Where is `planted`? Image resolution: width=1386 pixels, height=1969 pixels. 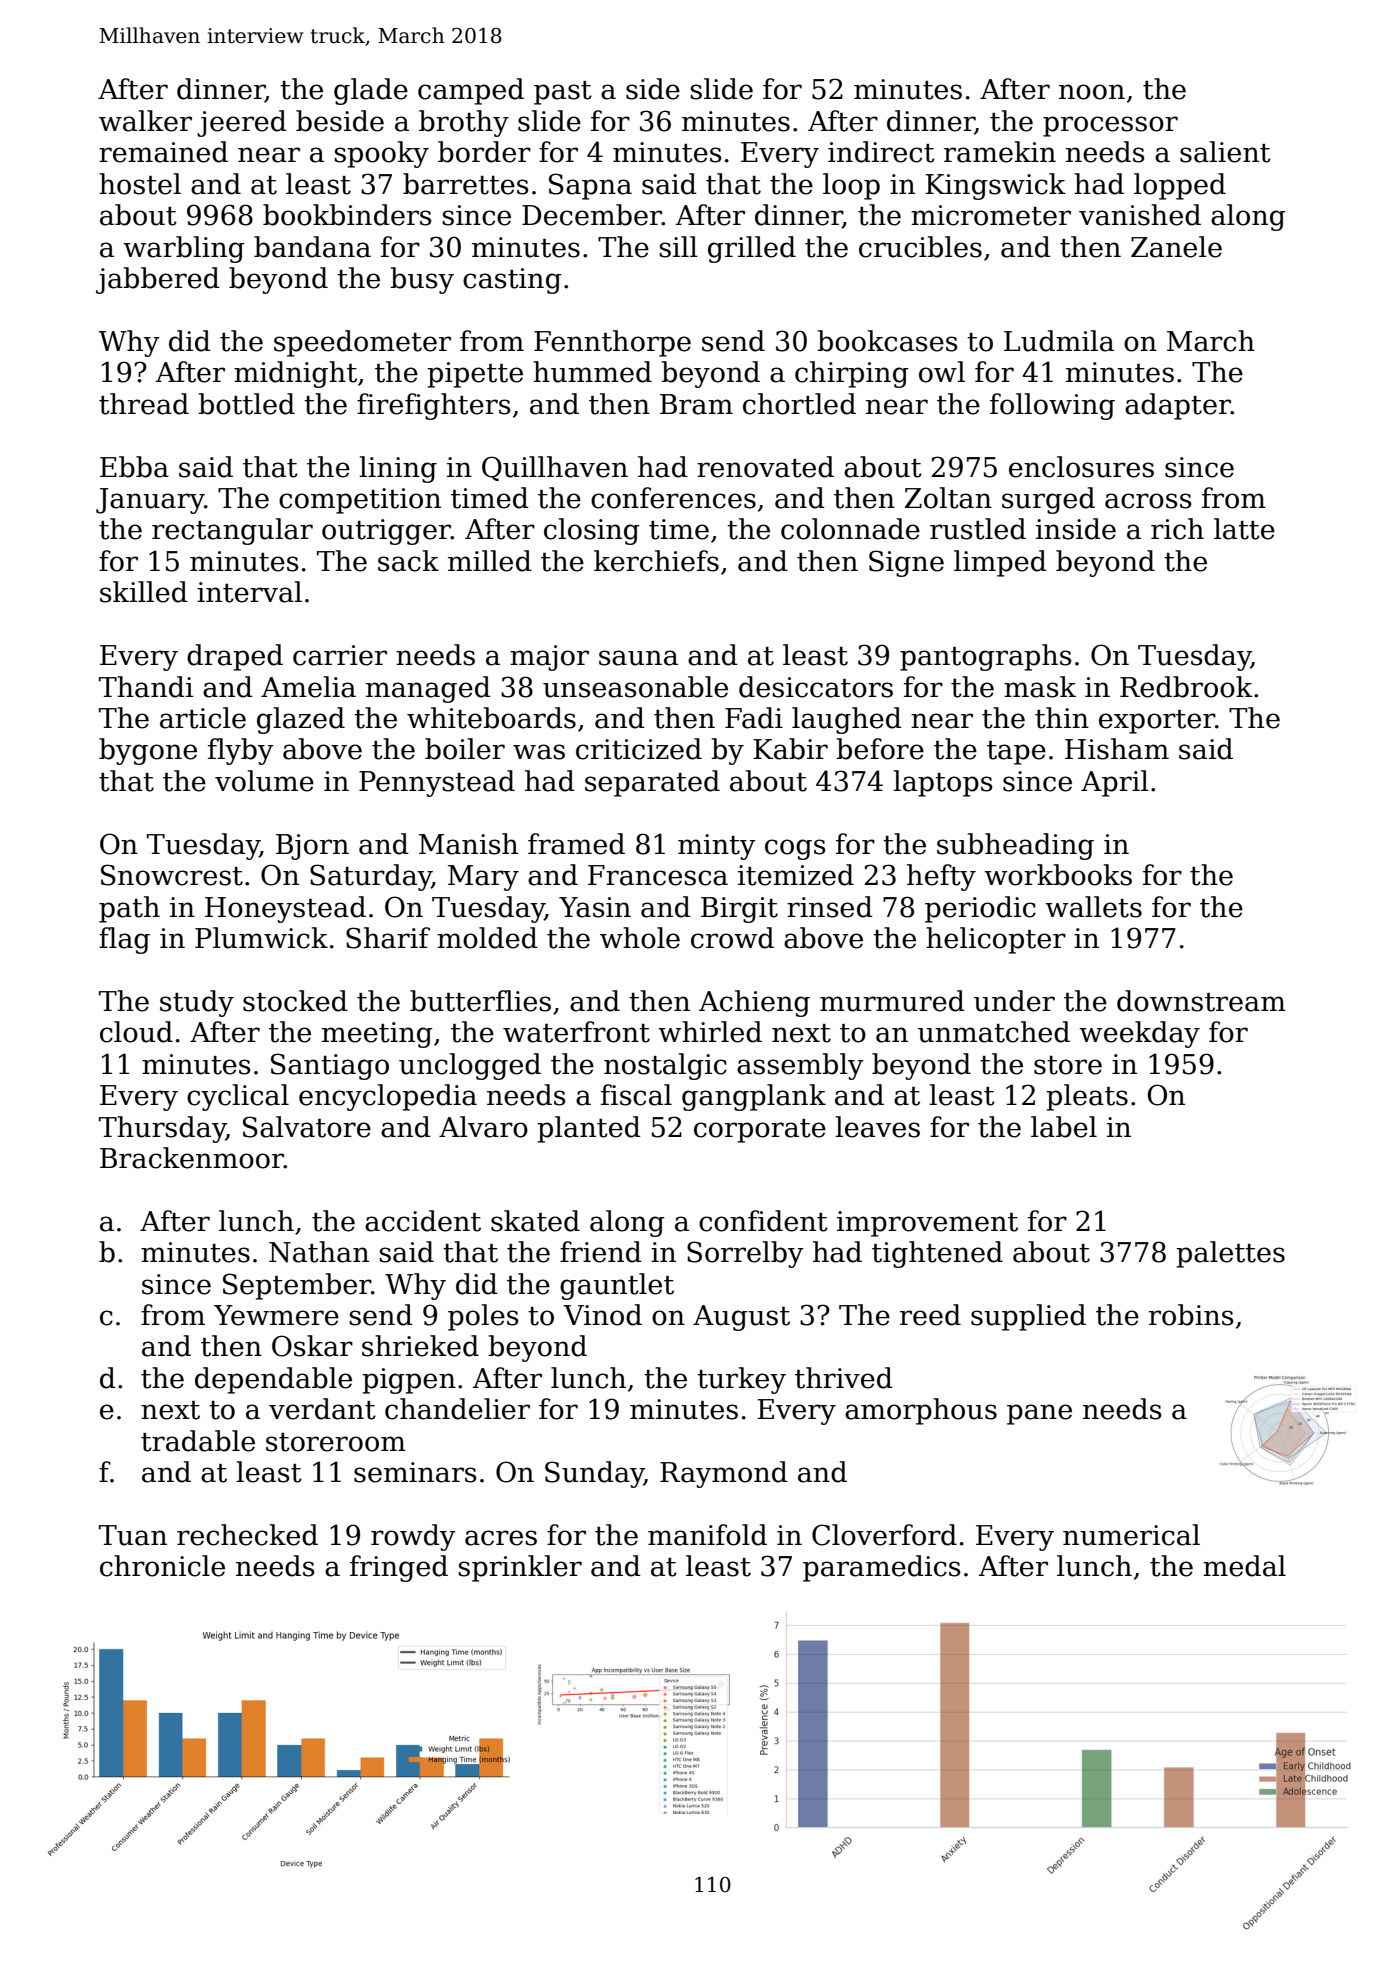 planted is located at coordinates (589, 1129).
